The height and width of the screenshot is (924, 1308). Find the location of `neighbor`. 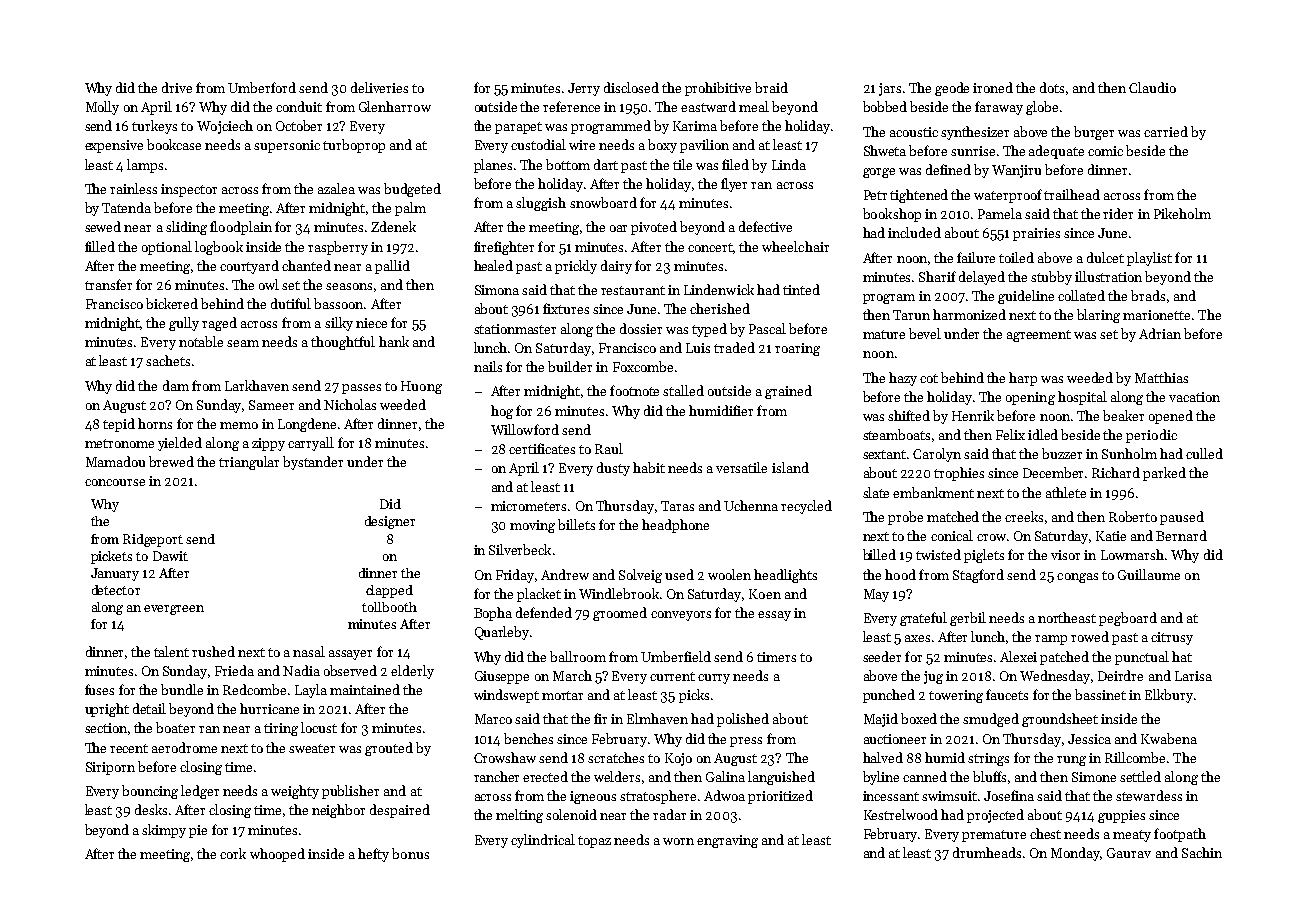

neighbor is located at coordinates (338, 811).
